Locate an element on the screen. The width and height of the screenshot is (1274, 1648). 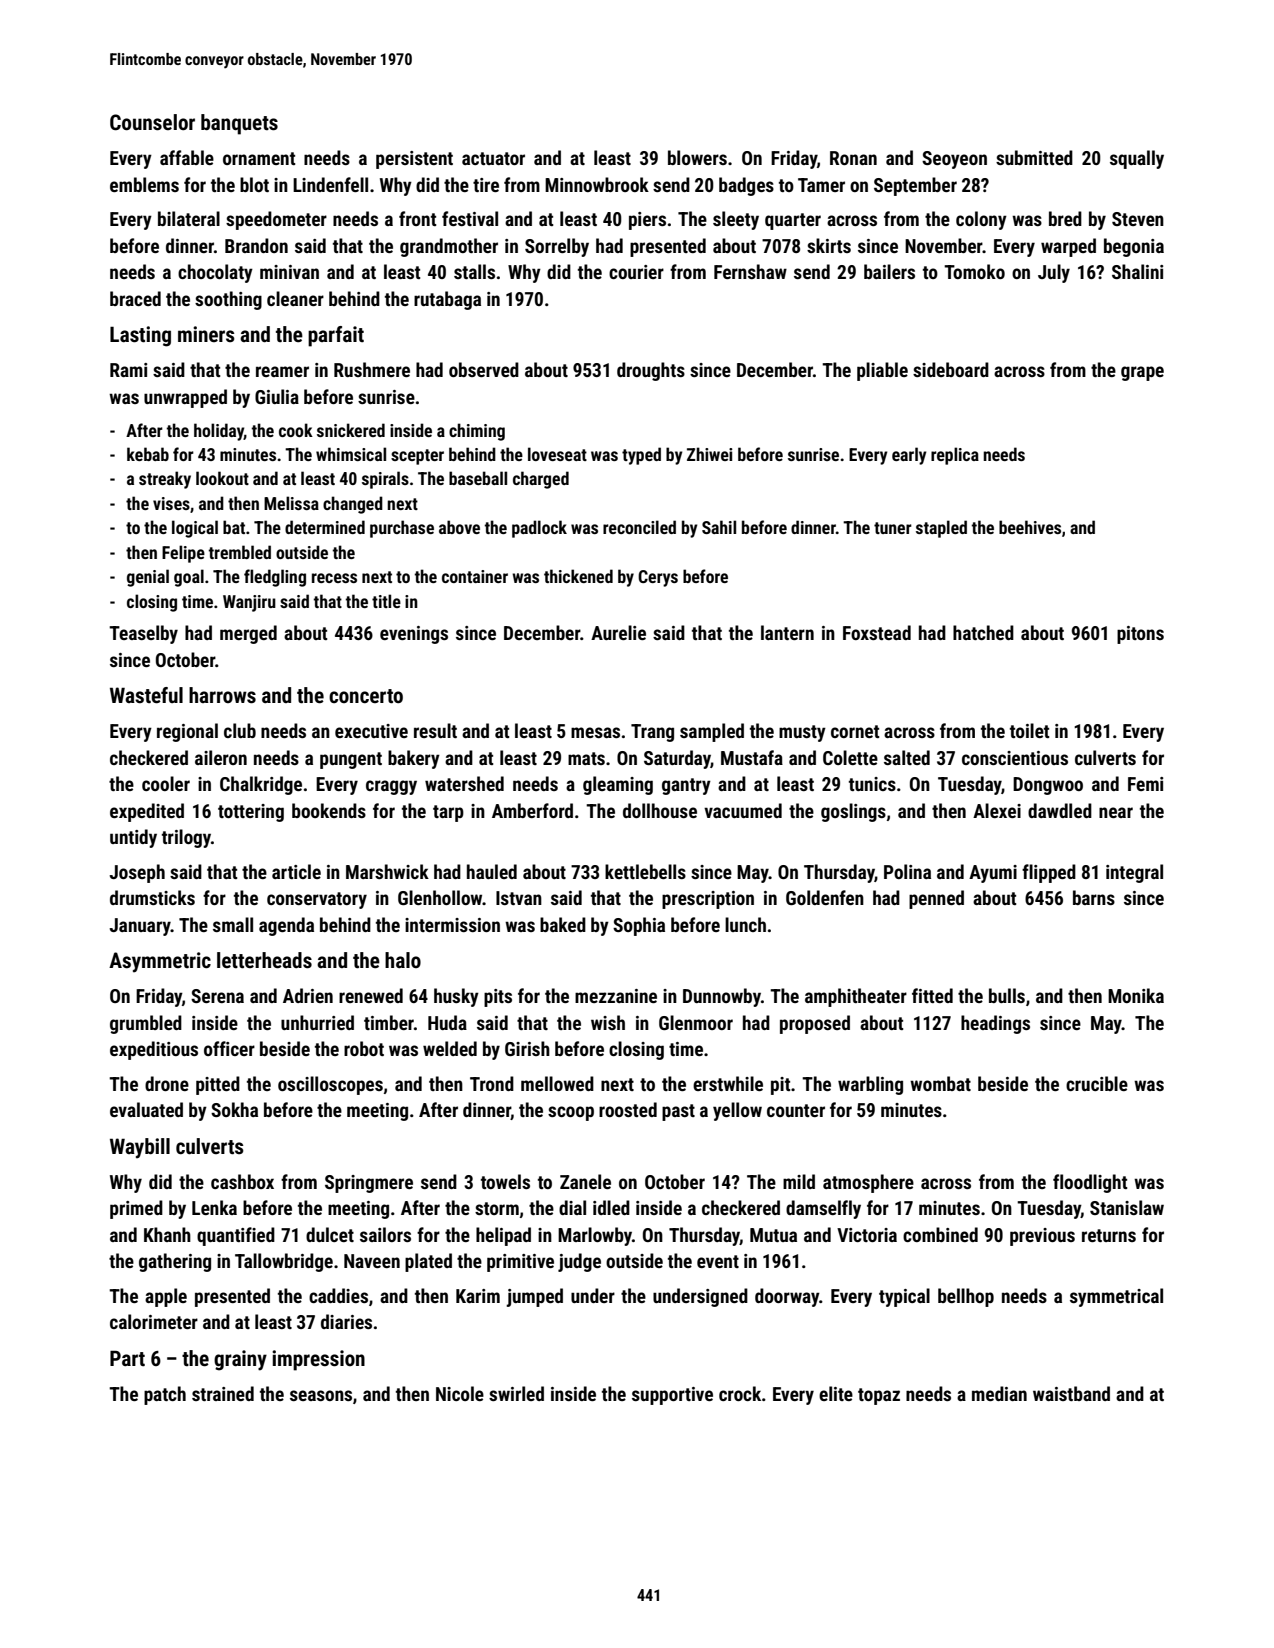
hatched is located at coordinates (983, 632).
